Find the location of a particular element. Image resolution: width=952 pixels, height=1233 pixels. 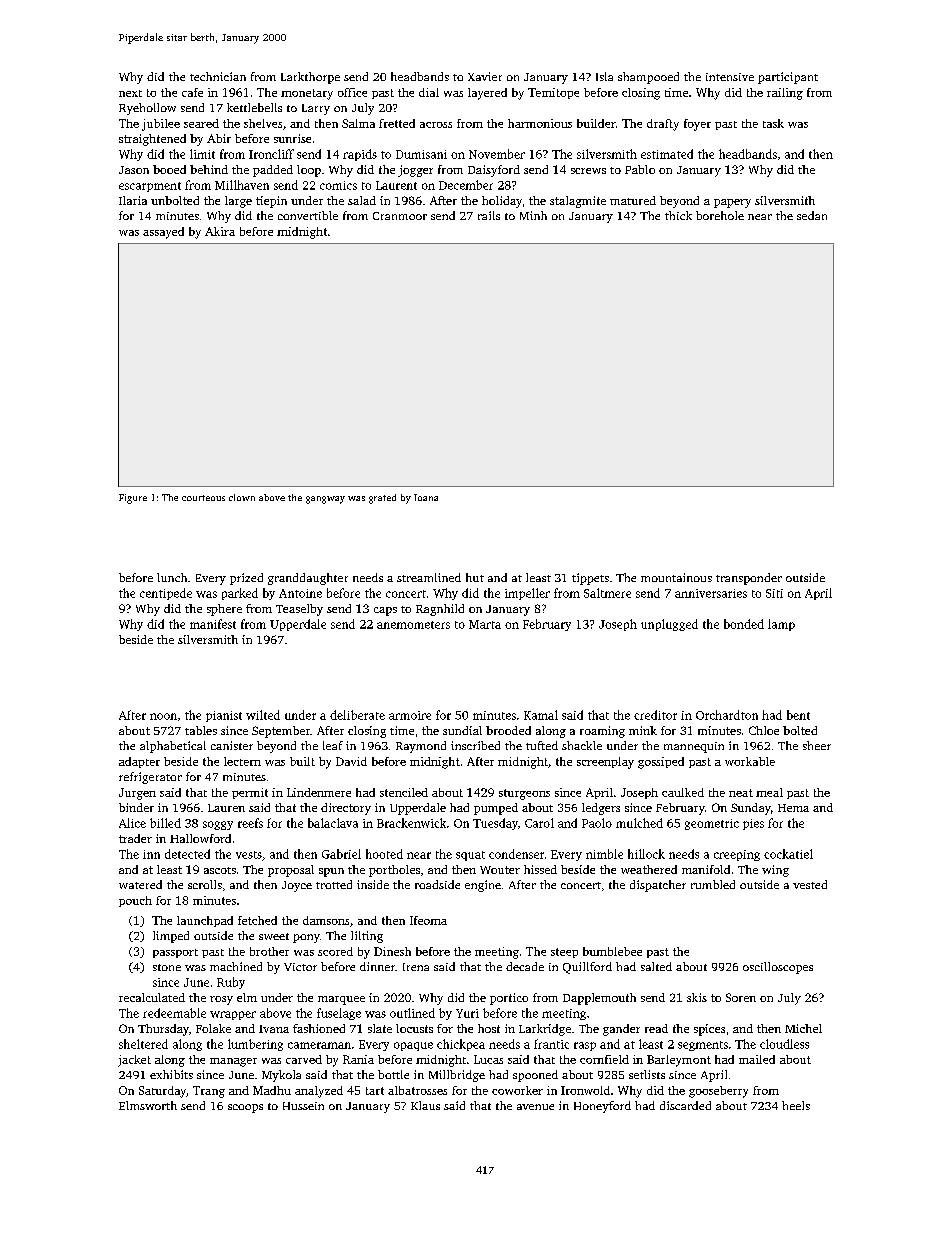

anniversaries is located at coordinates (711, 593).
